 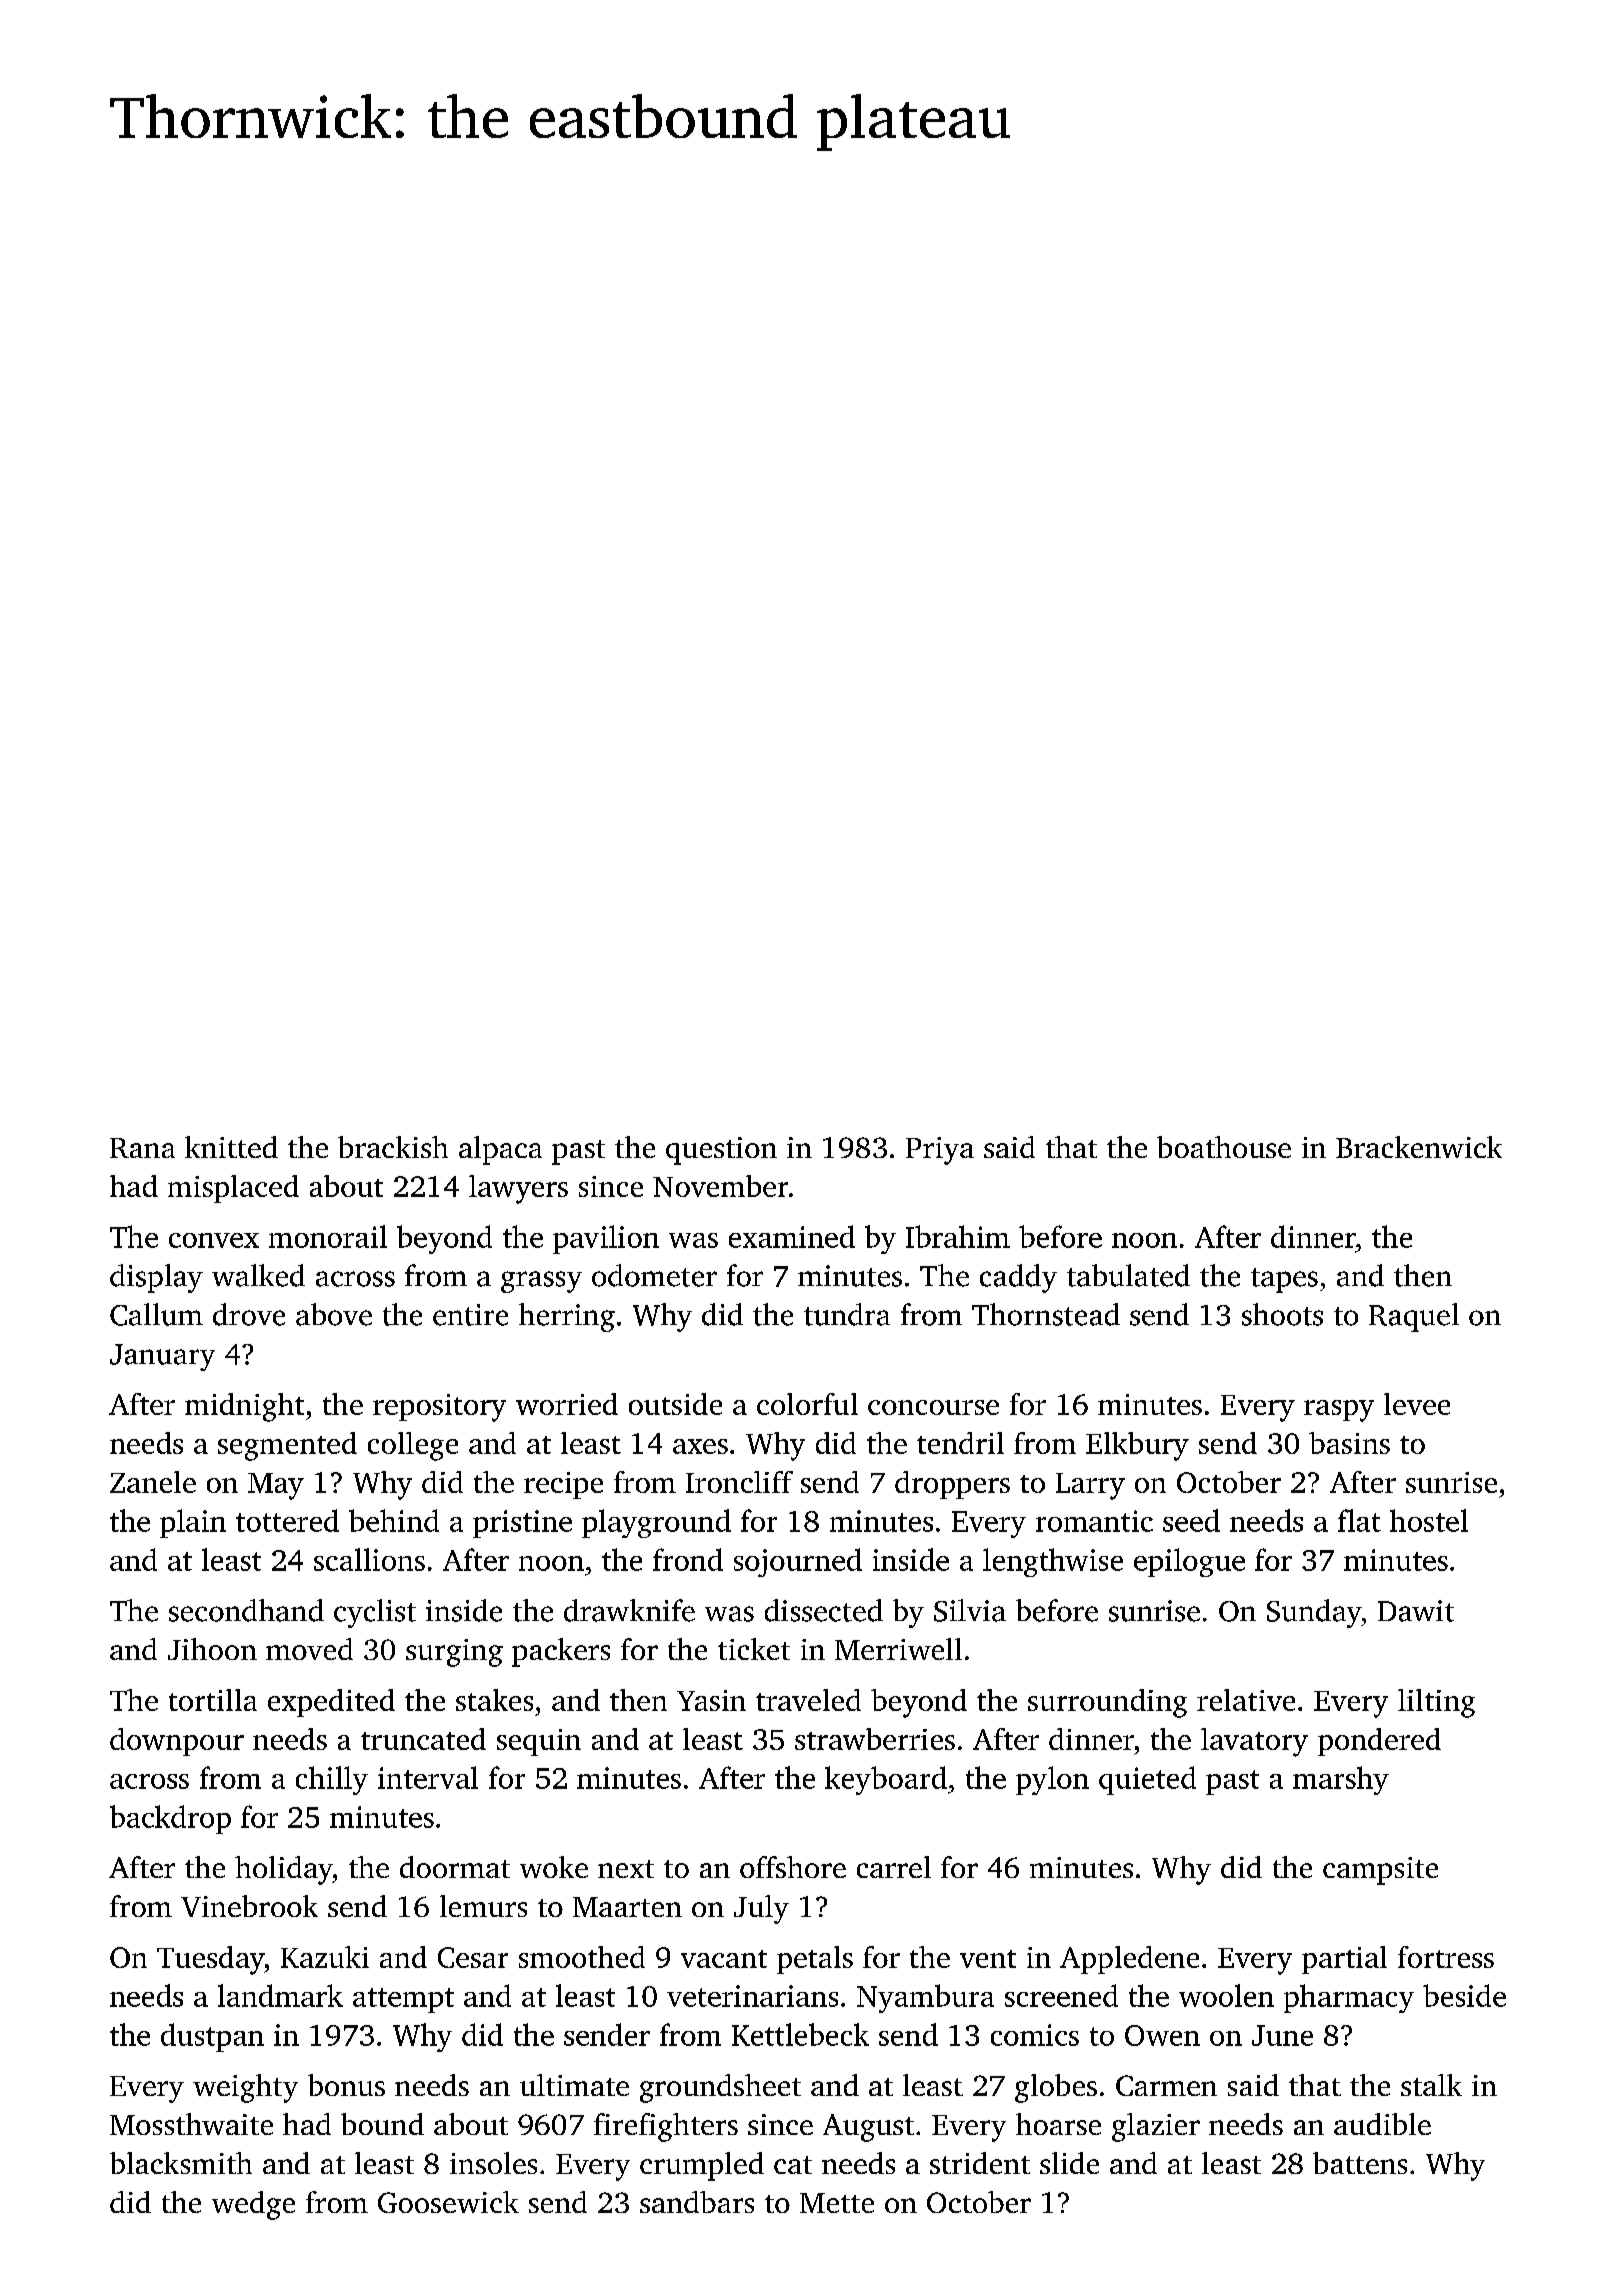 What do you see at coordinates (688, 1559) in the screenshot?
I see `frond` at bounding box center [688, 1559].
